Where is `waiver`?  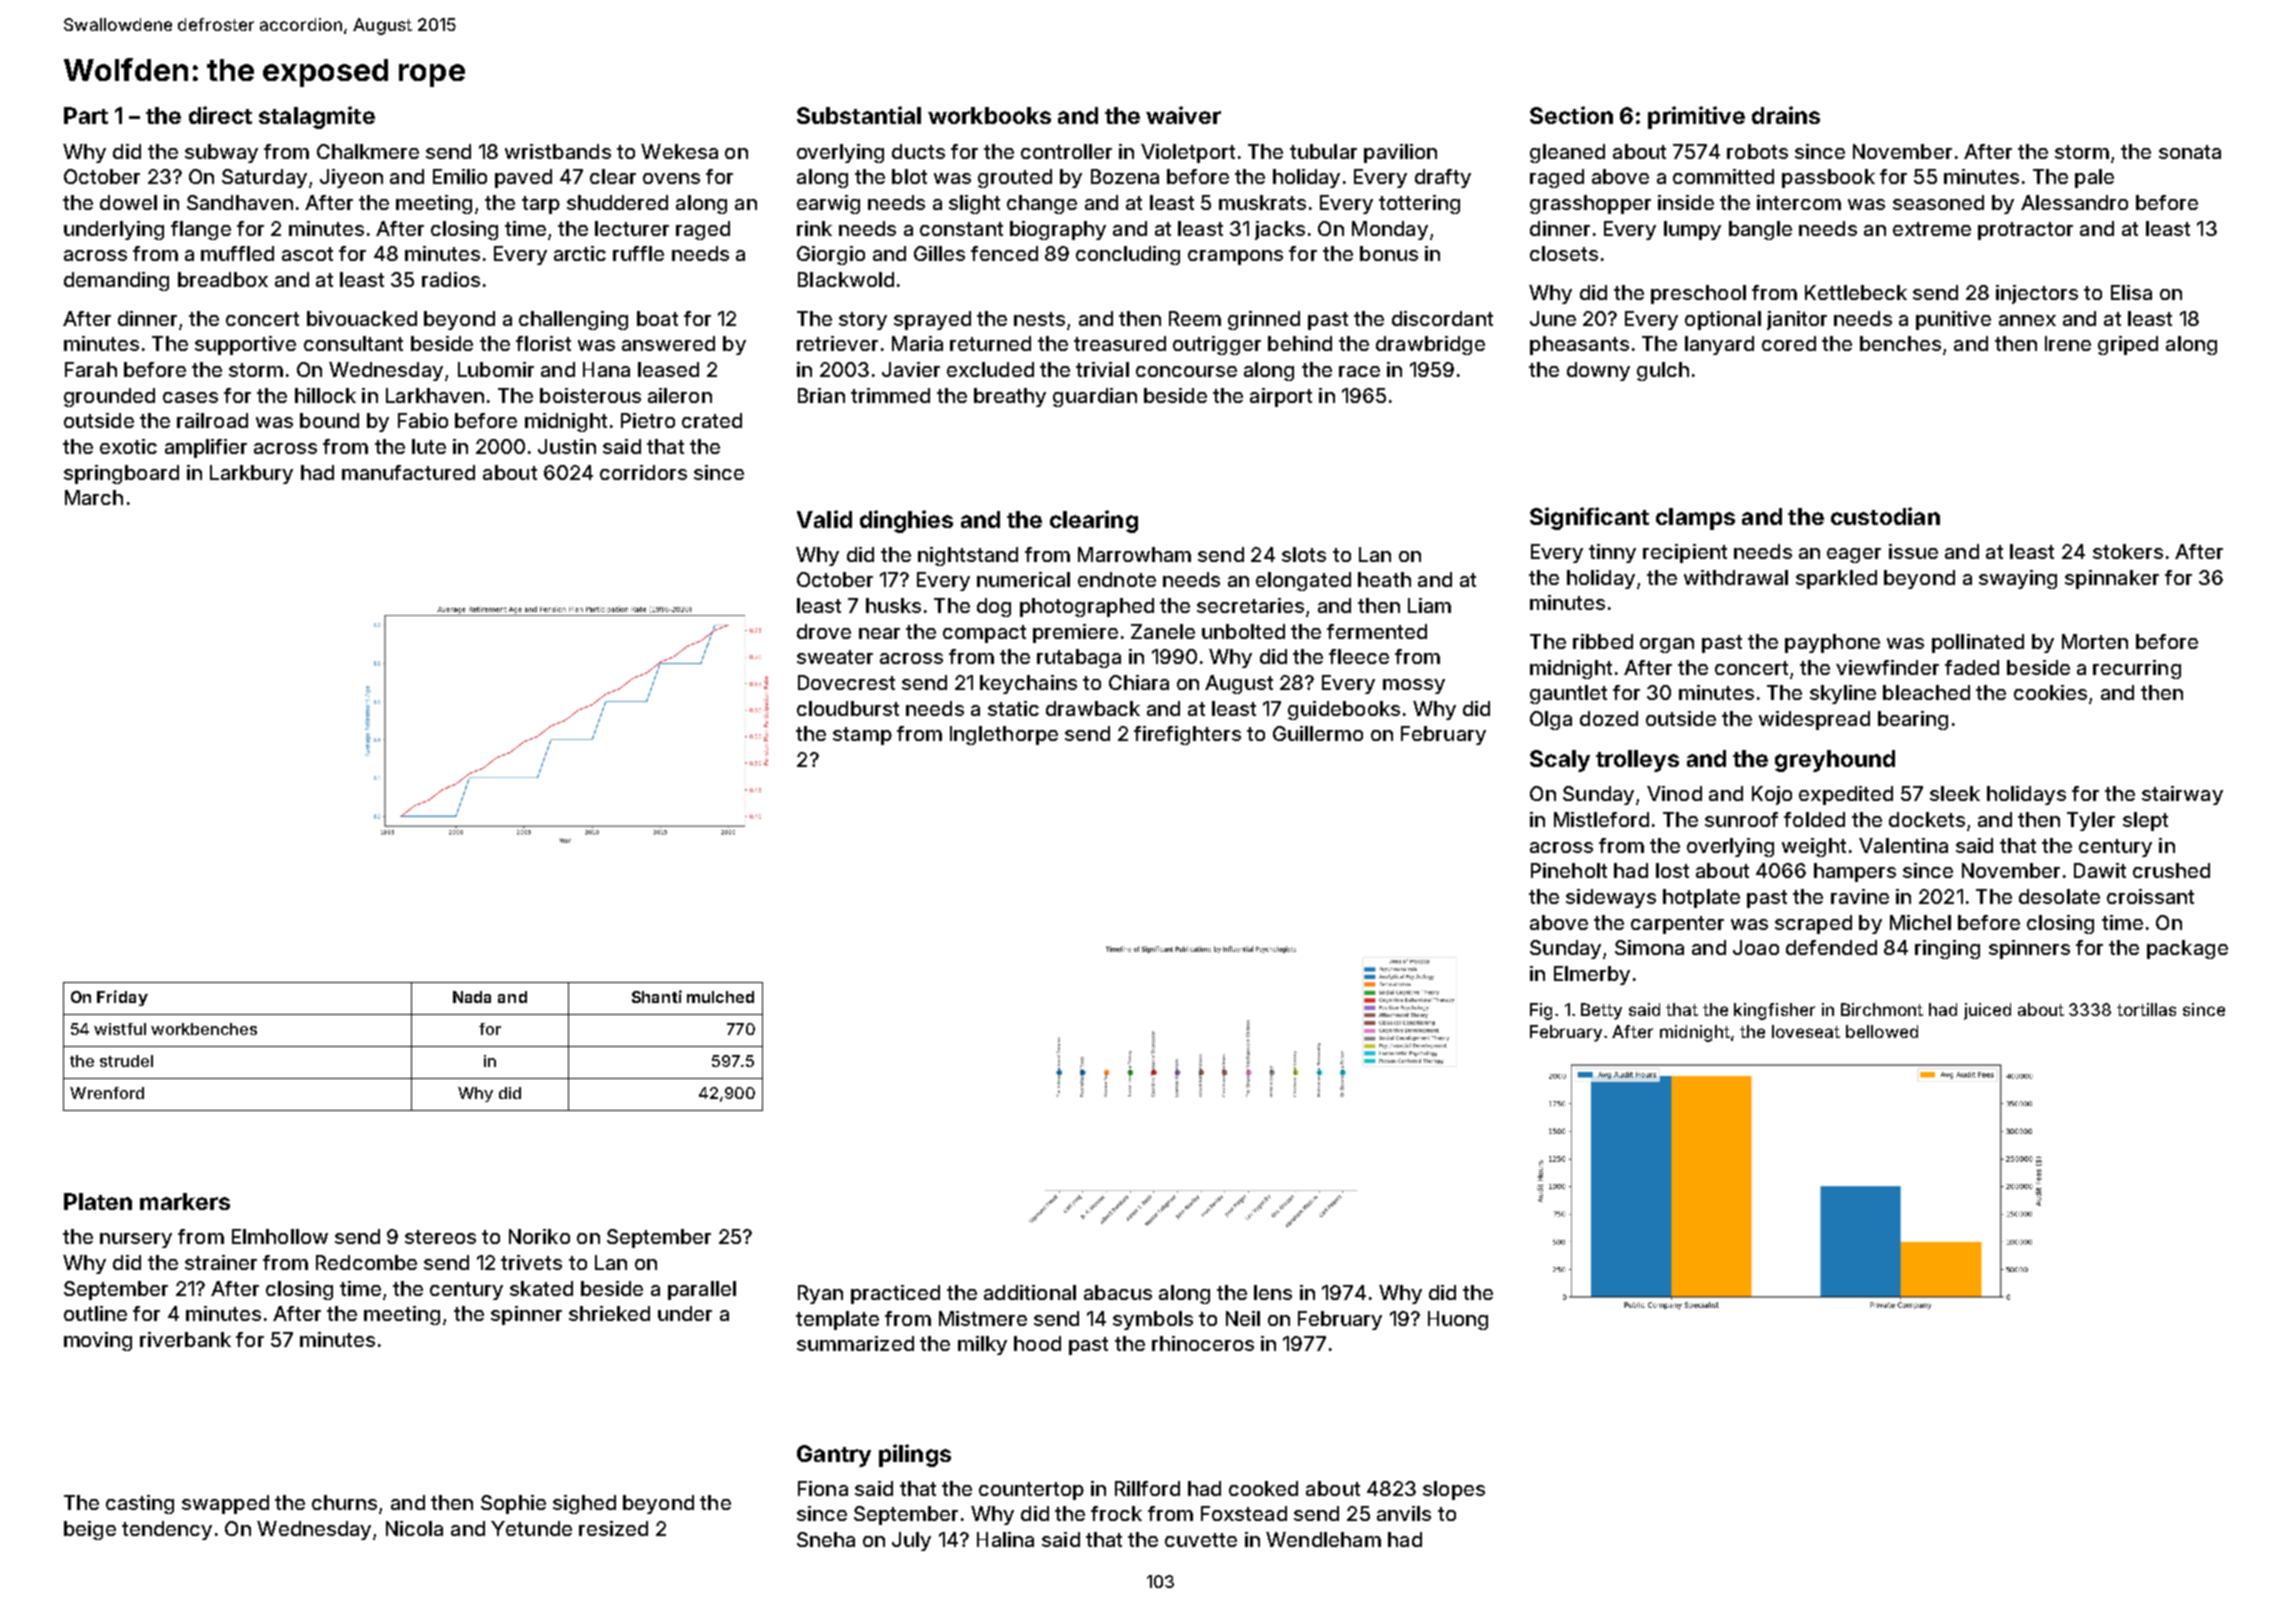 waiver is located at coordinates (1183, 115).
